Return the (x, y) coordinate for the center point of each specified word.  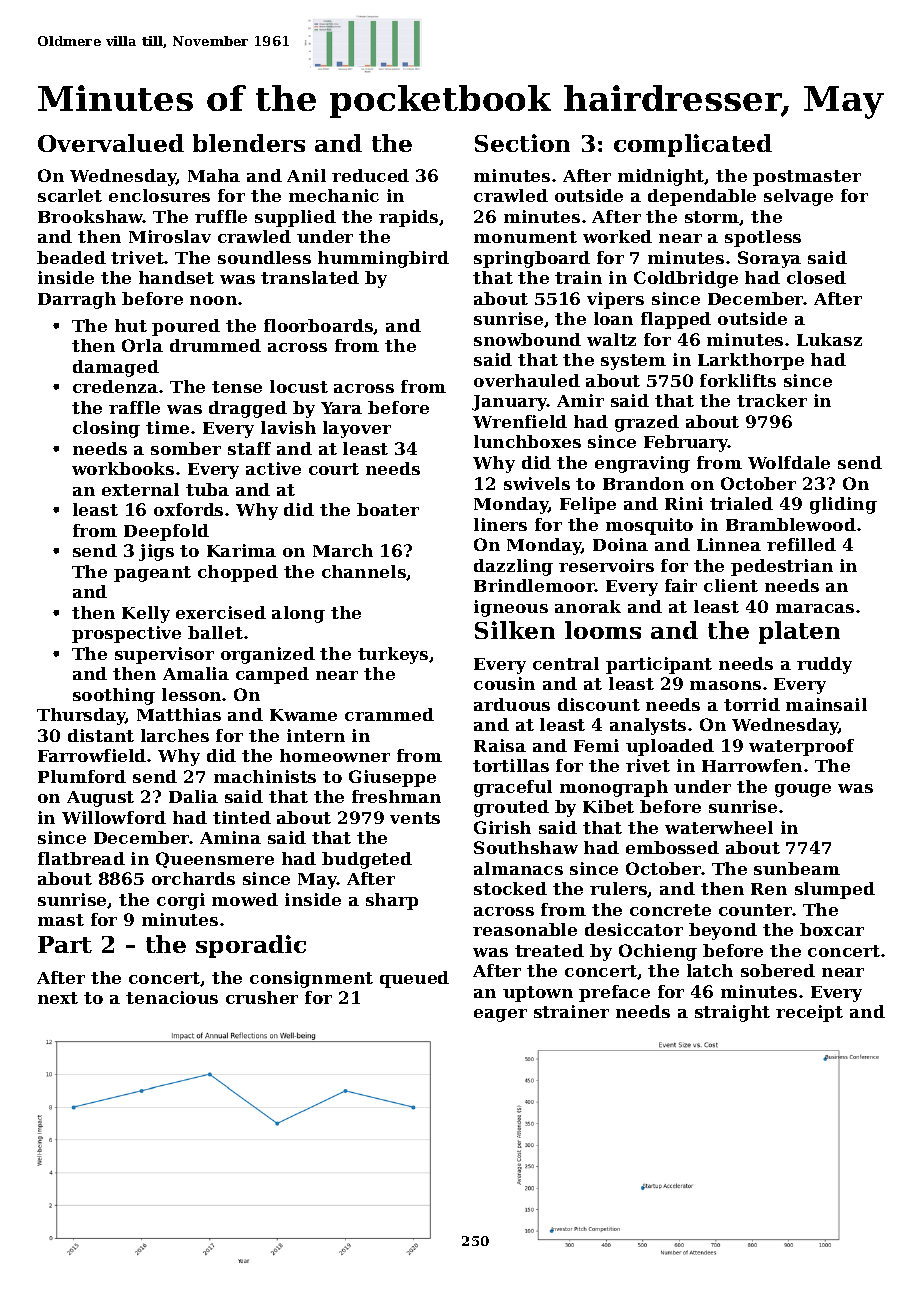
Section (522, 143)
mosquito (649, 526)
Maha (214, 175)
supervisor (164, 655)
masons (725, 685)
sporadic (251, 946)
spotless (763, 238)
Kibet (608, 806)
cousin (504, 683)
